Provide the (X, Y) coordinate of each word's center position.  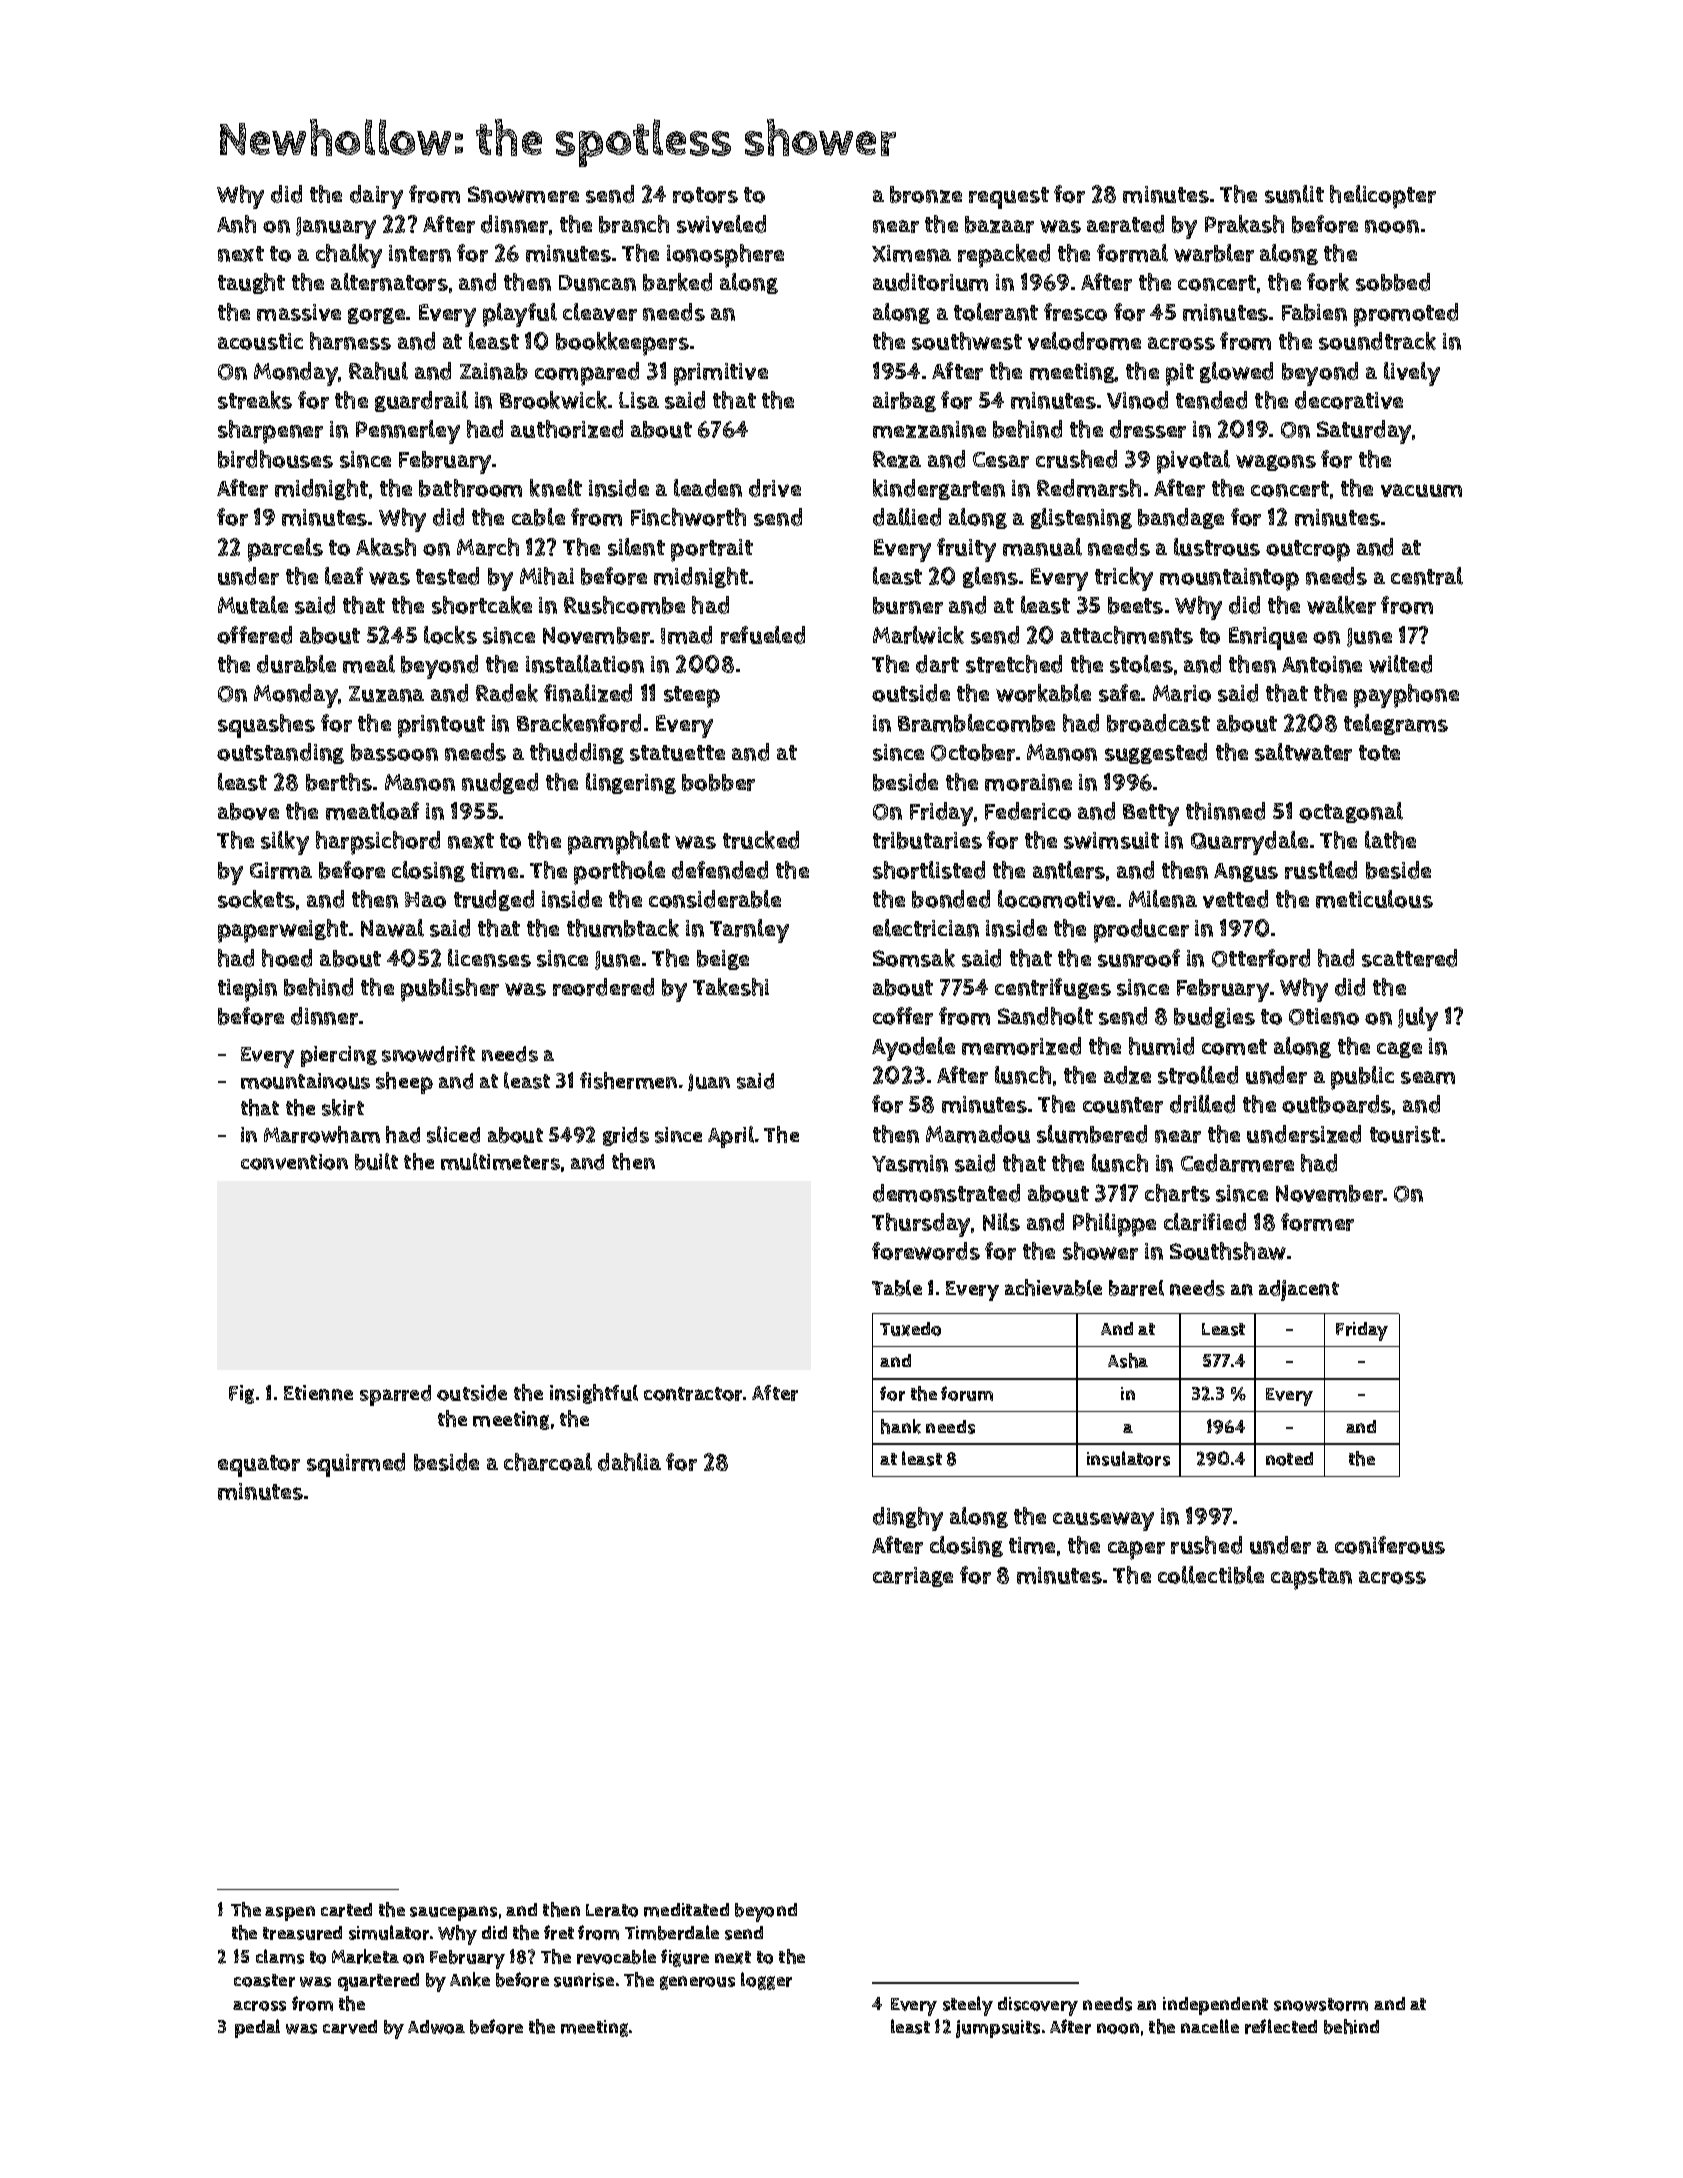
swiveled (721, 224)
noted (1289, 1459)
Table (897, 1288)
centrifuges (1053, 988)
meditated (686, 1910)
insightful (594, 1394)
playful (520, 315)
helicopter (1383, 197)
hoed (287, 958)
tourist (1405, 1134)
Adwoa (436, 2027)
